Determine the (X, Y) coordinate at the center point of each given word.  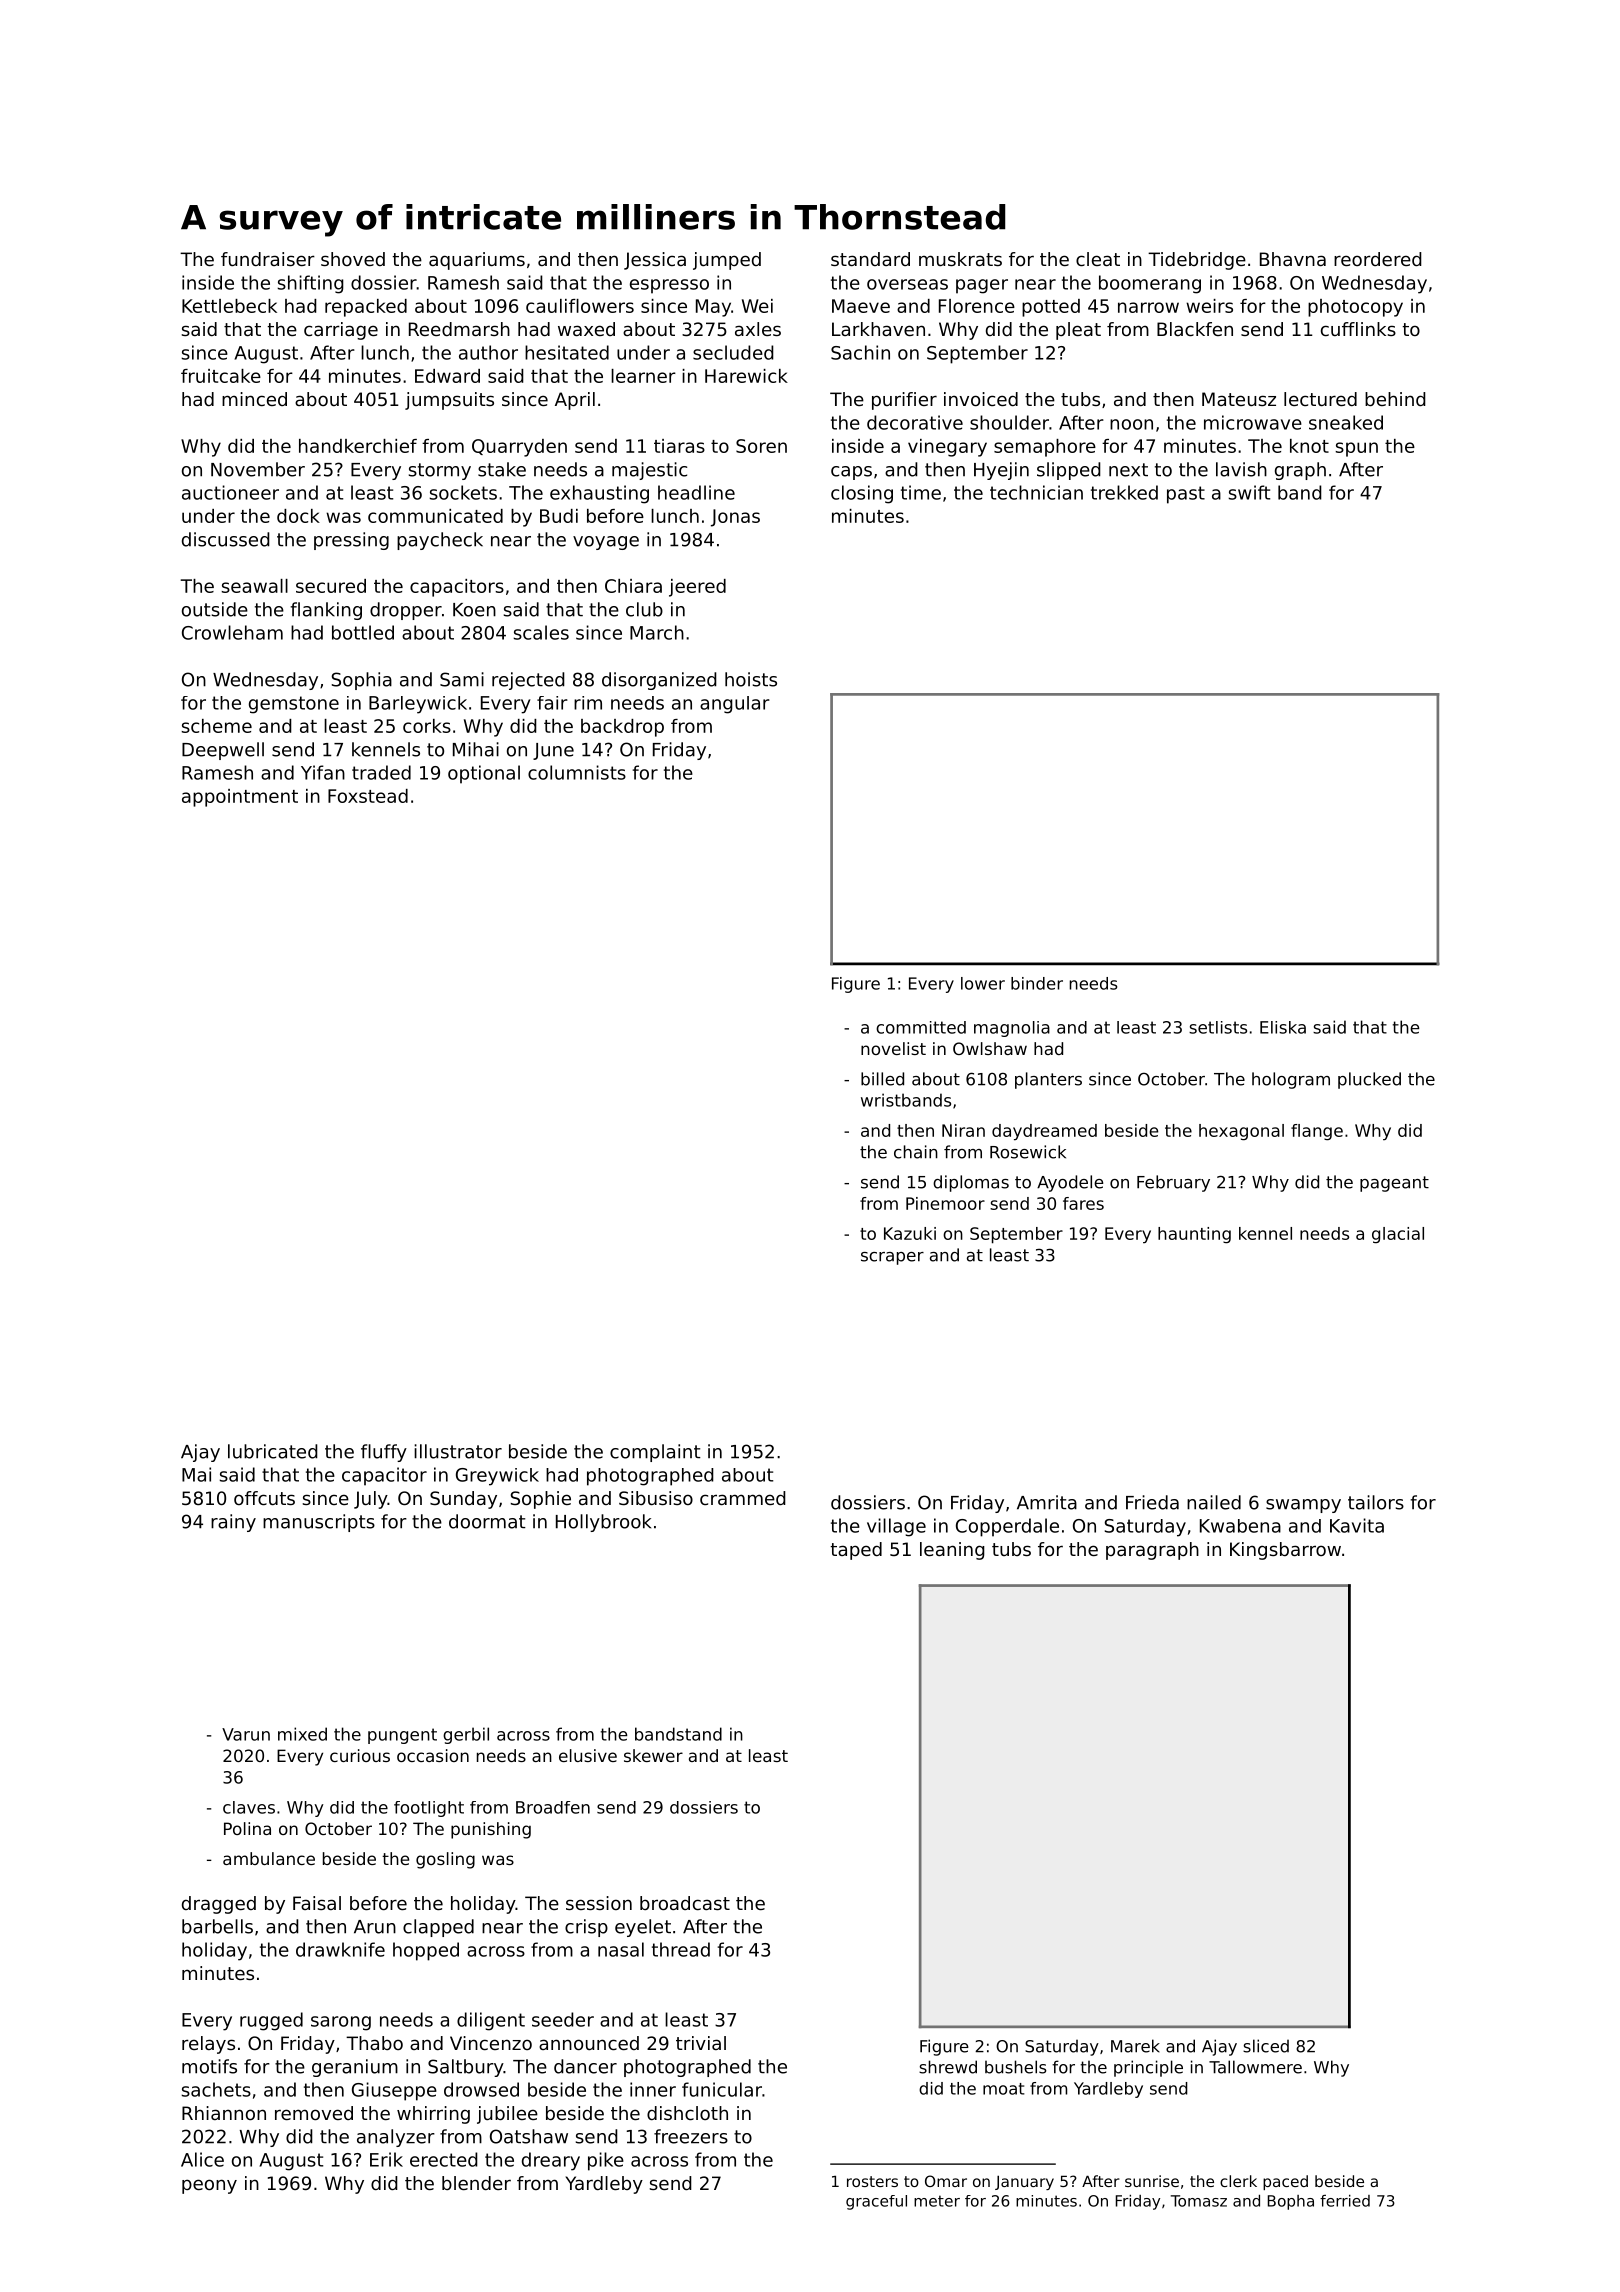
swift (1249, 492)
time (921, 492)
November (258, 469)
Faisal (317, 1903)
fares (1083, 1203)
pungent (402, 1736)
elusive (588, 1755)
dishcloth (687, 2113)
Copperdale (1007, 1527)
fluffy (384, 1453)
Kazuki (910, 1233)
